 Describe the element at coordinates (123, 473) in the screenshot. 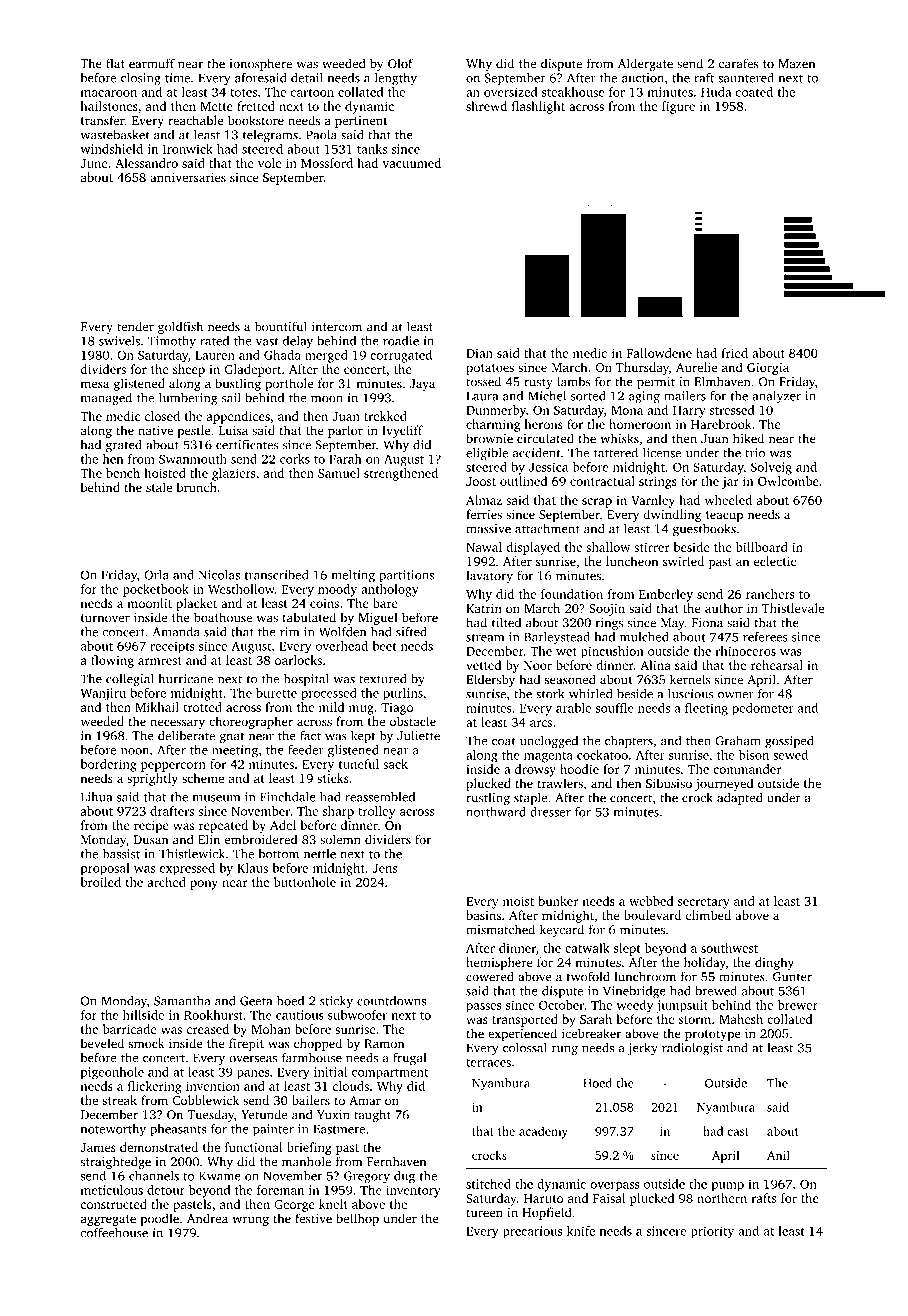

I see `bench` at that location.
